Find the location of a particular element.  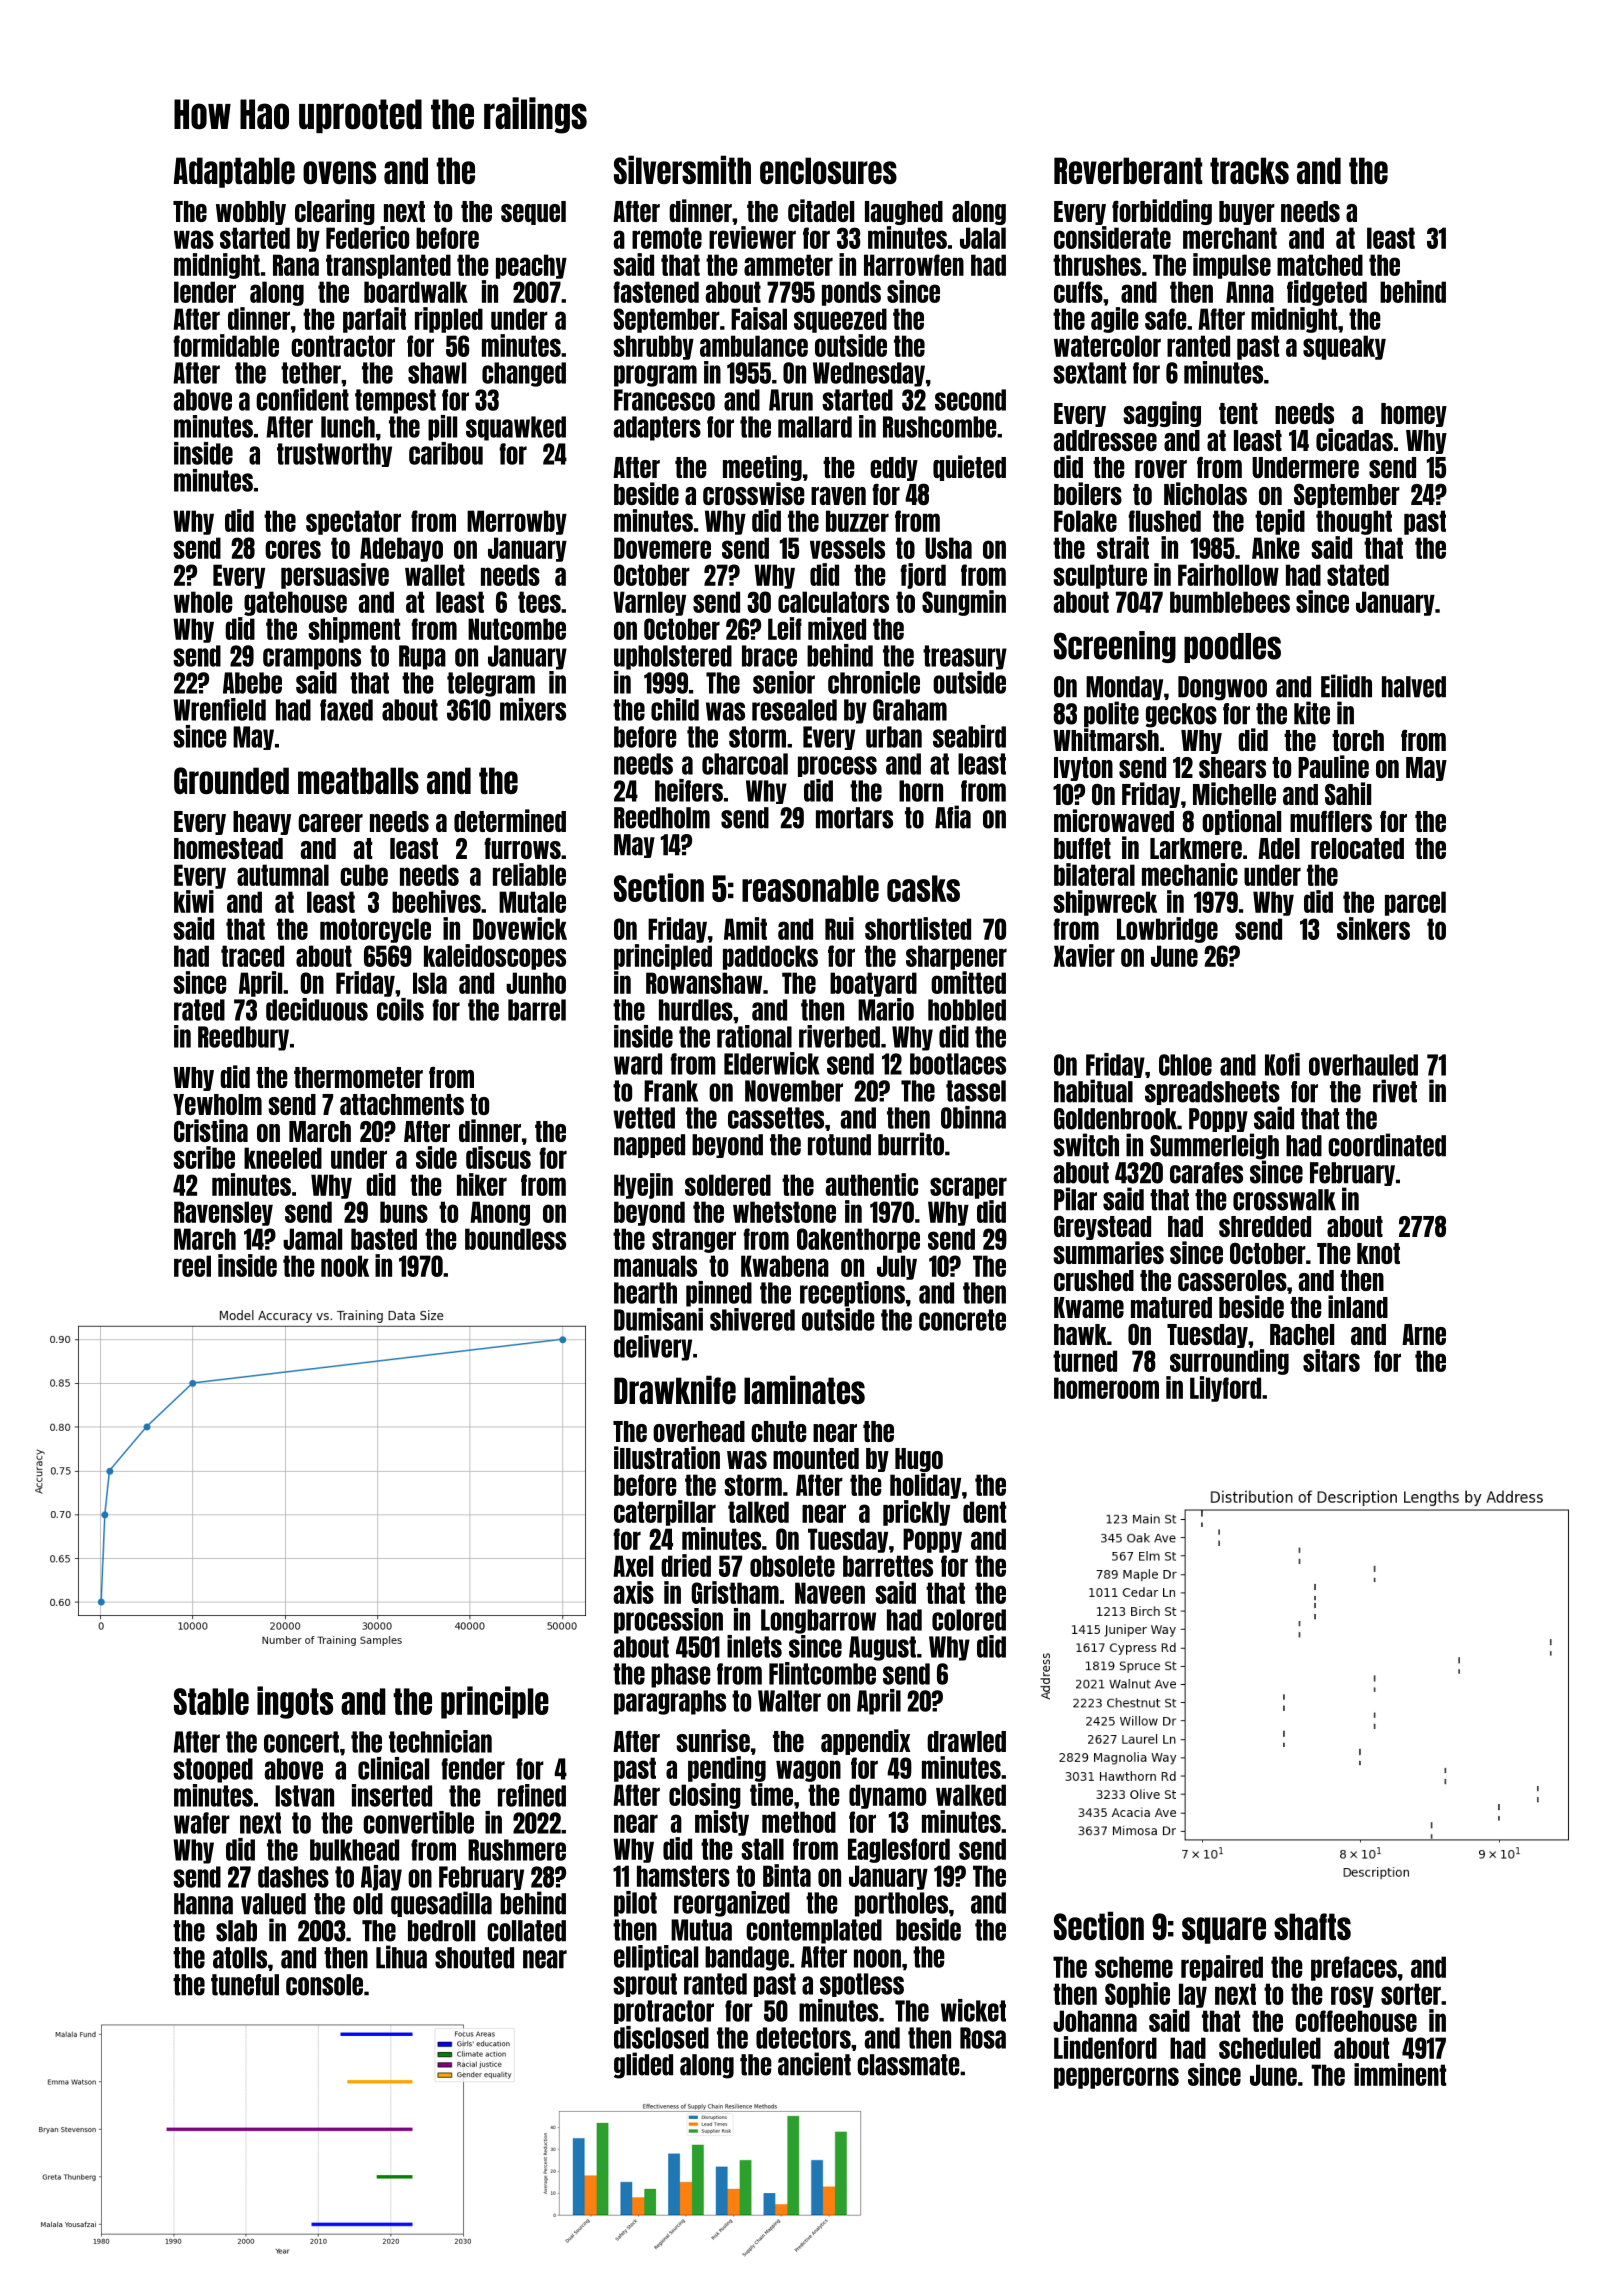

square is located at coordinates (1224, 1930).
